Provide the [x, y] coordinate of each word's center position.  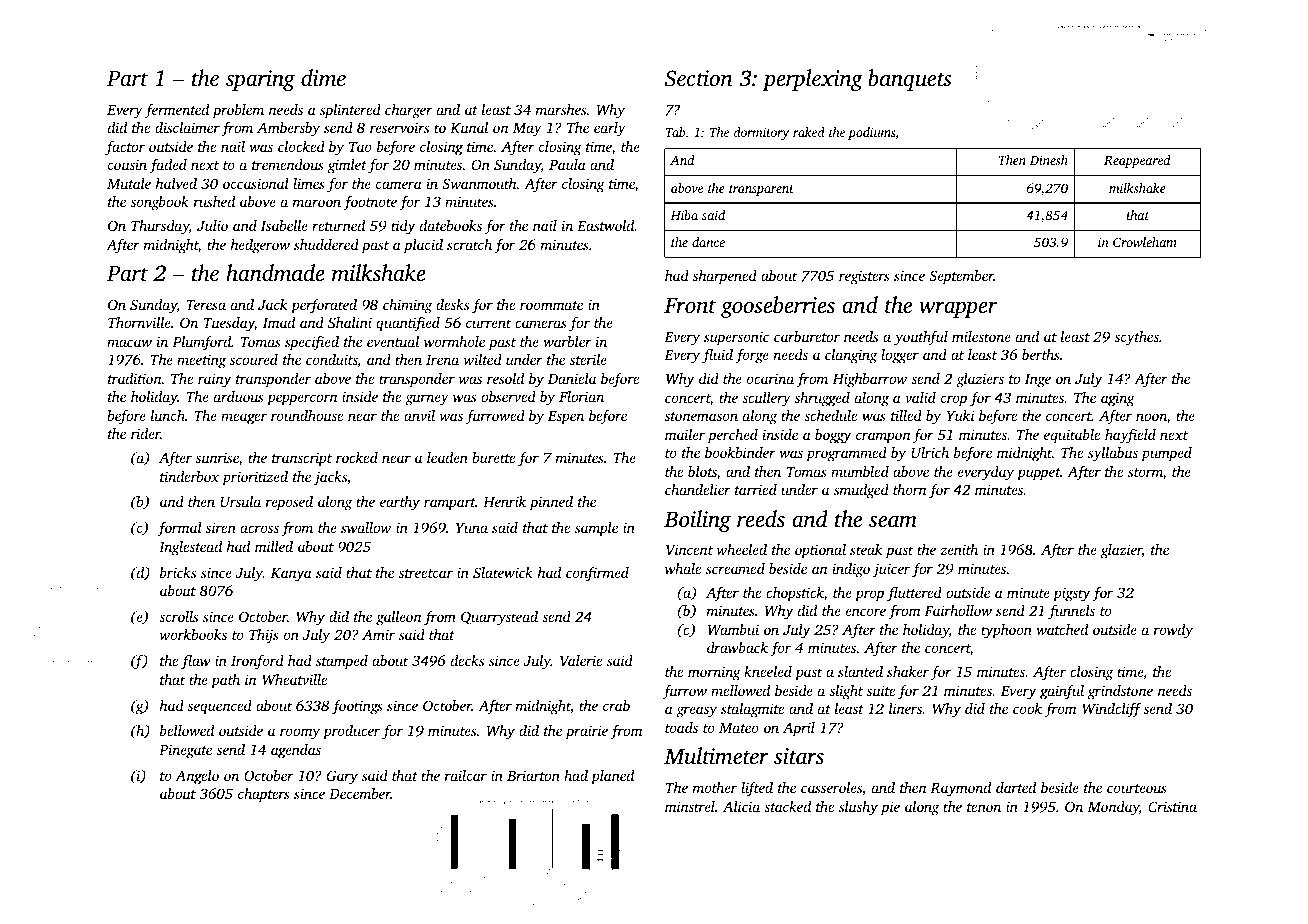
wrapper [958, 310]
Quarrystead [499, 618]
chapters [264, 795]
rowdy [1173, 631]
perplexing [812, 80]
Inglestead [190, 548]
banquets [910, 80]
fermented [177, 111]
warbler [567, 341]
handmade [275, 273]
